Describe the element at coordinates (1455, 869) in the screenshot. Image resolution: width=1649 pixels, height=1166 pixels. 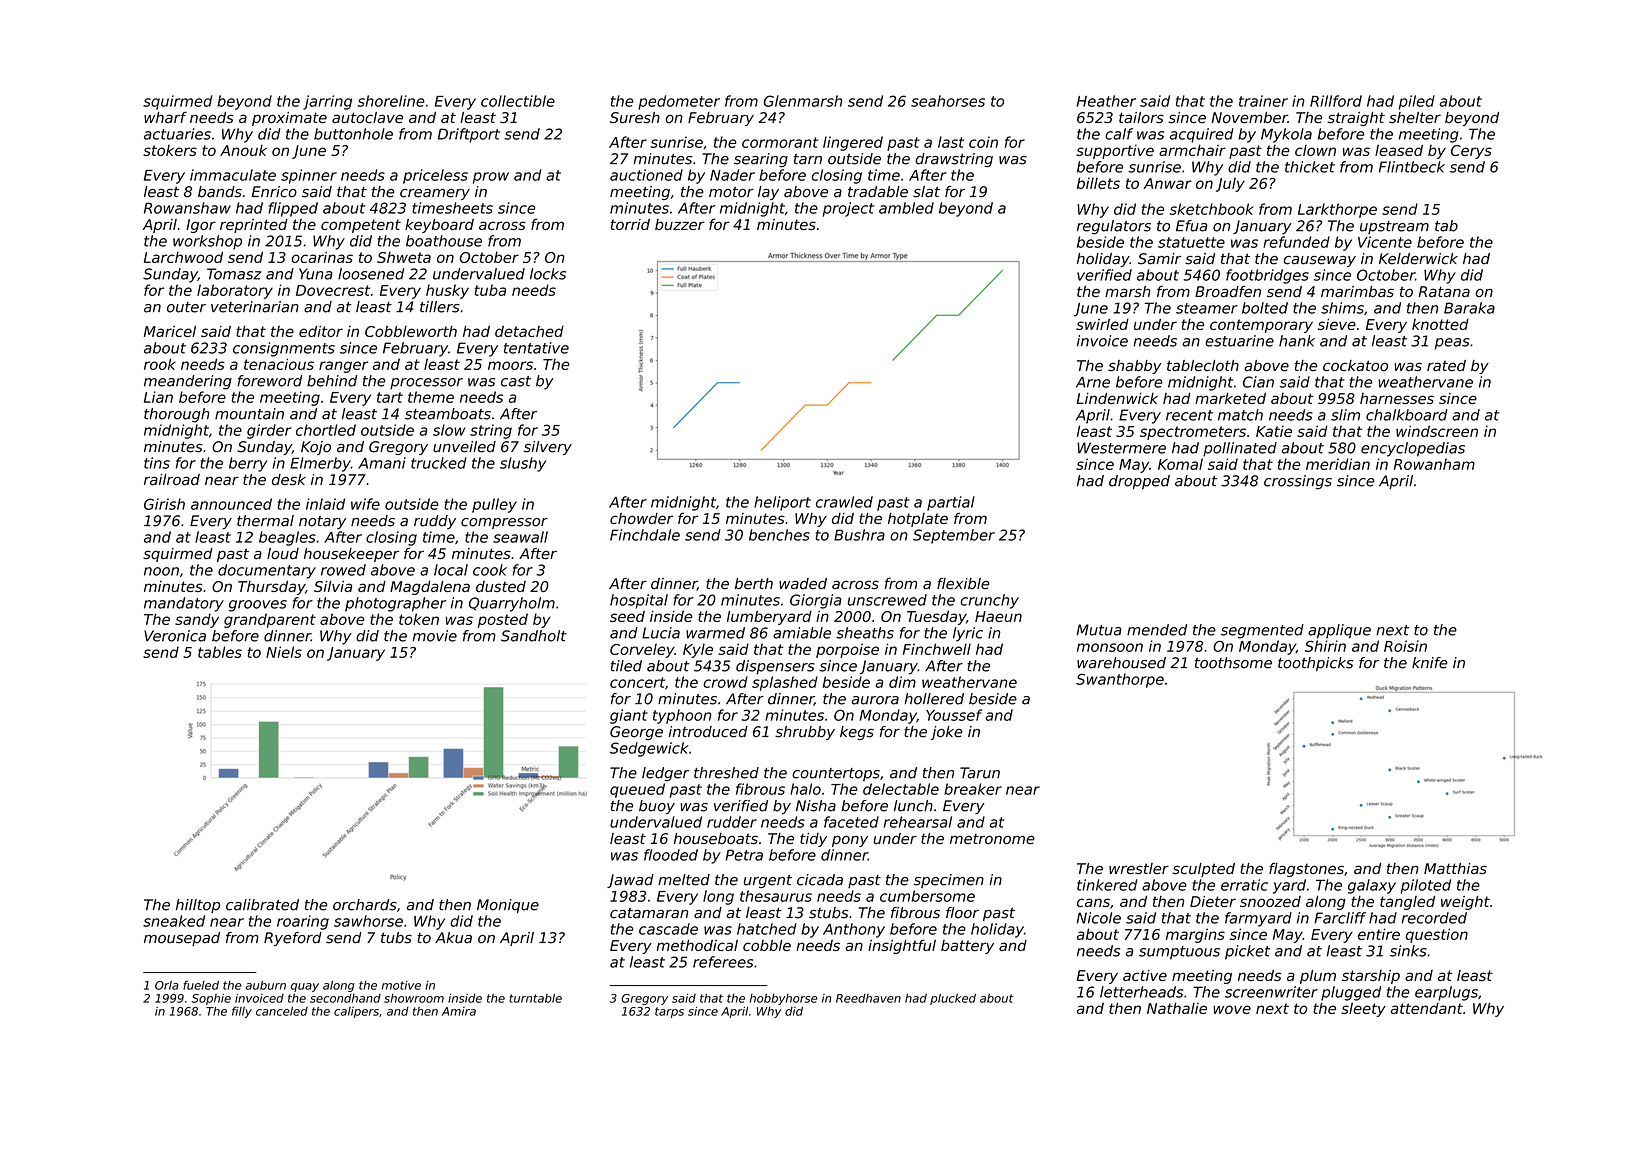
I see `Matthias` at that location.
